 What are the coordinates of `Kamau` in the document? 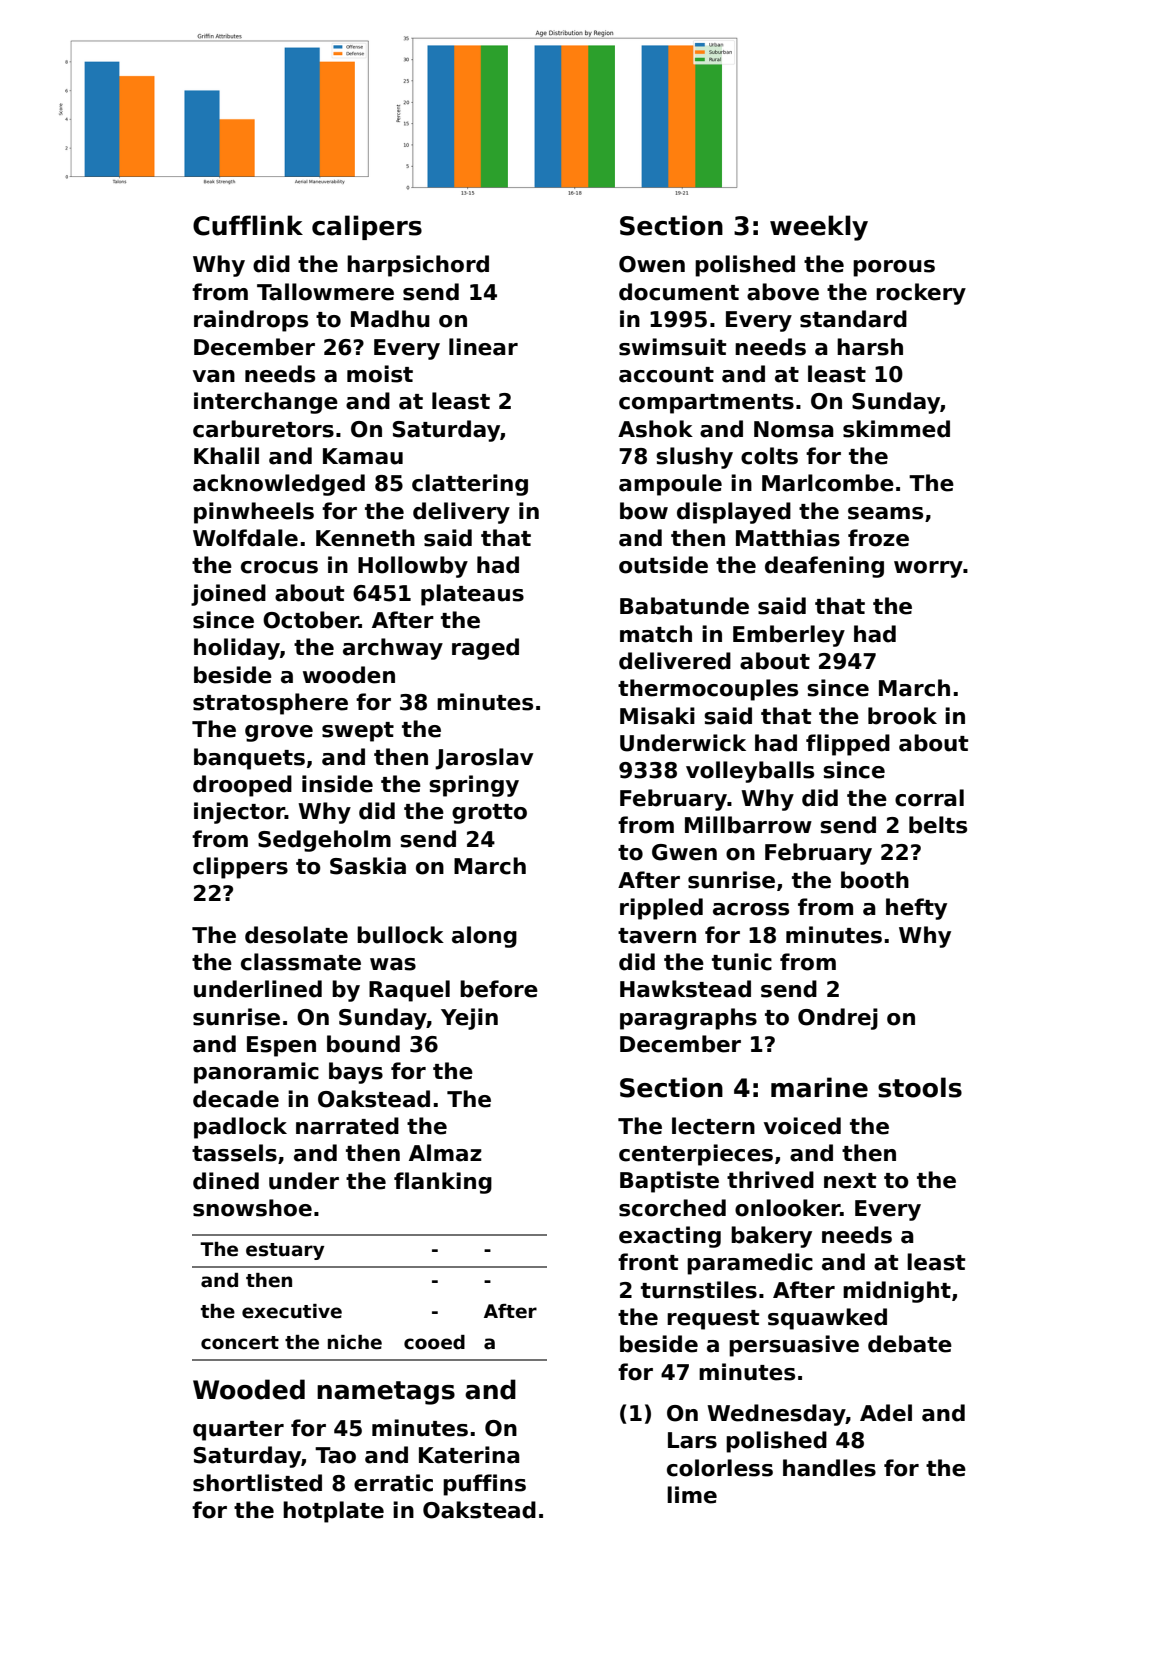 It's located at (363, 456).
